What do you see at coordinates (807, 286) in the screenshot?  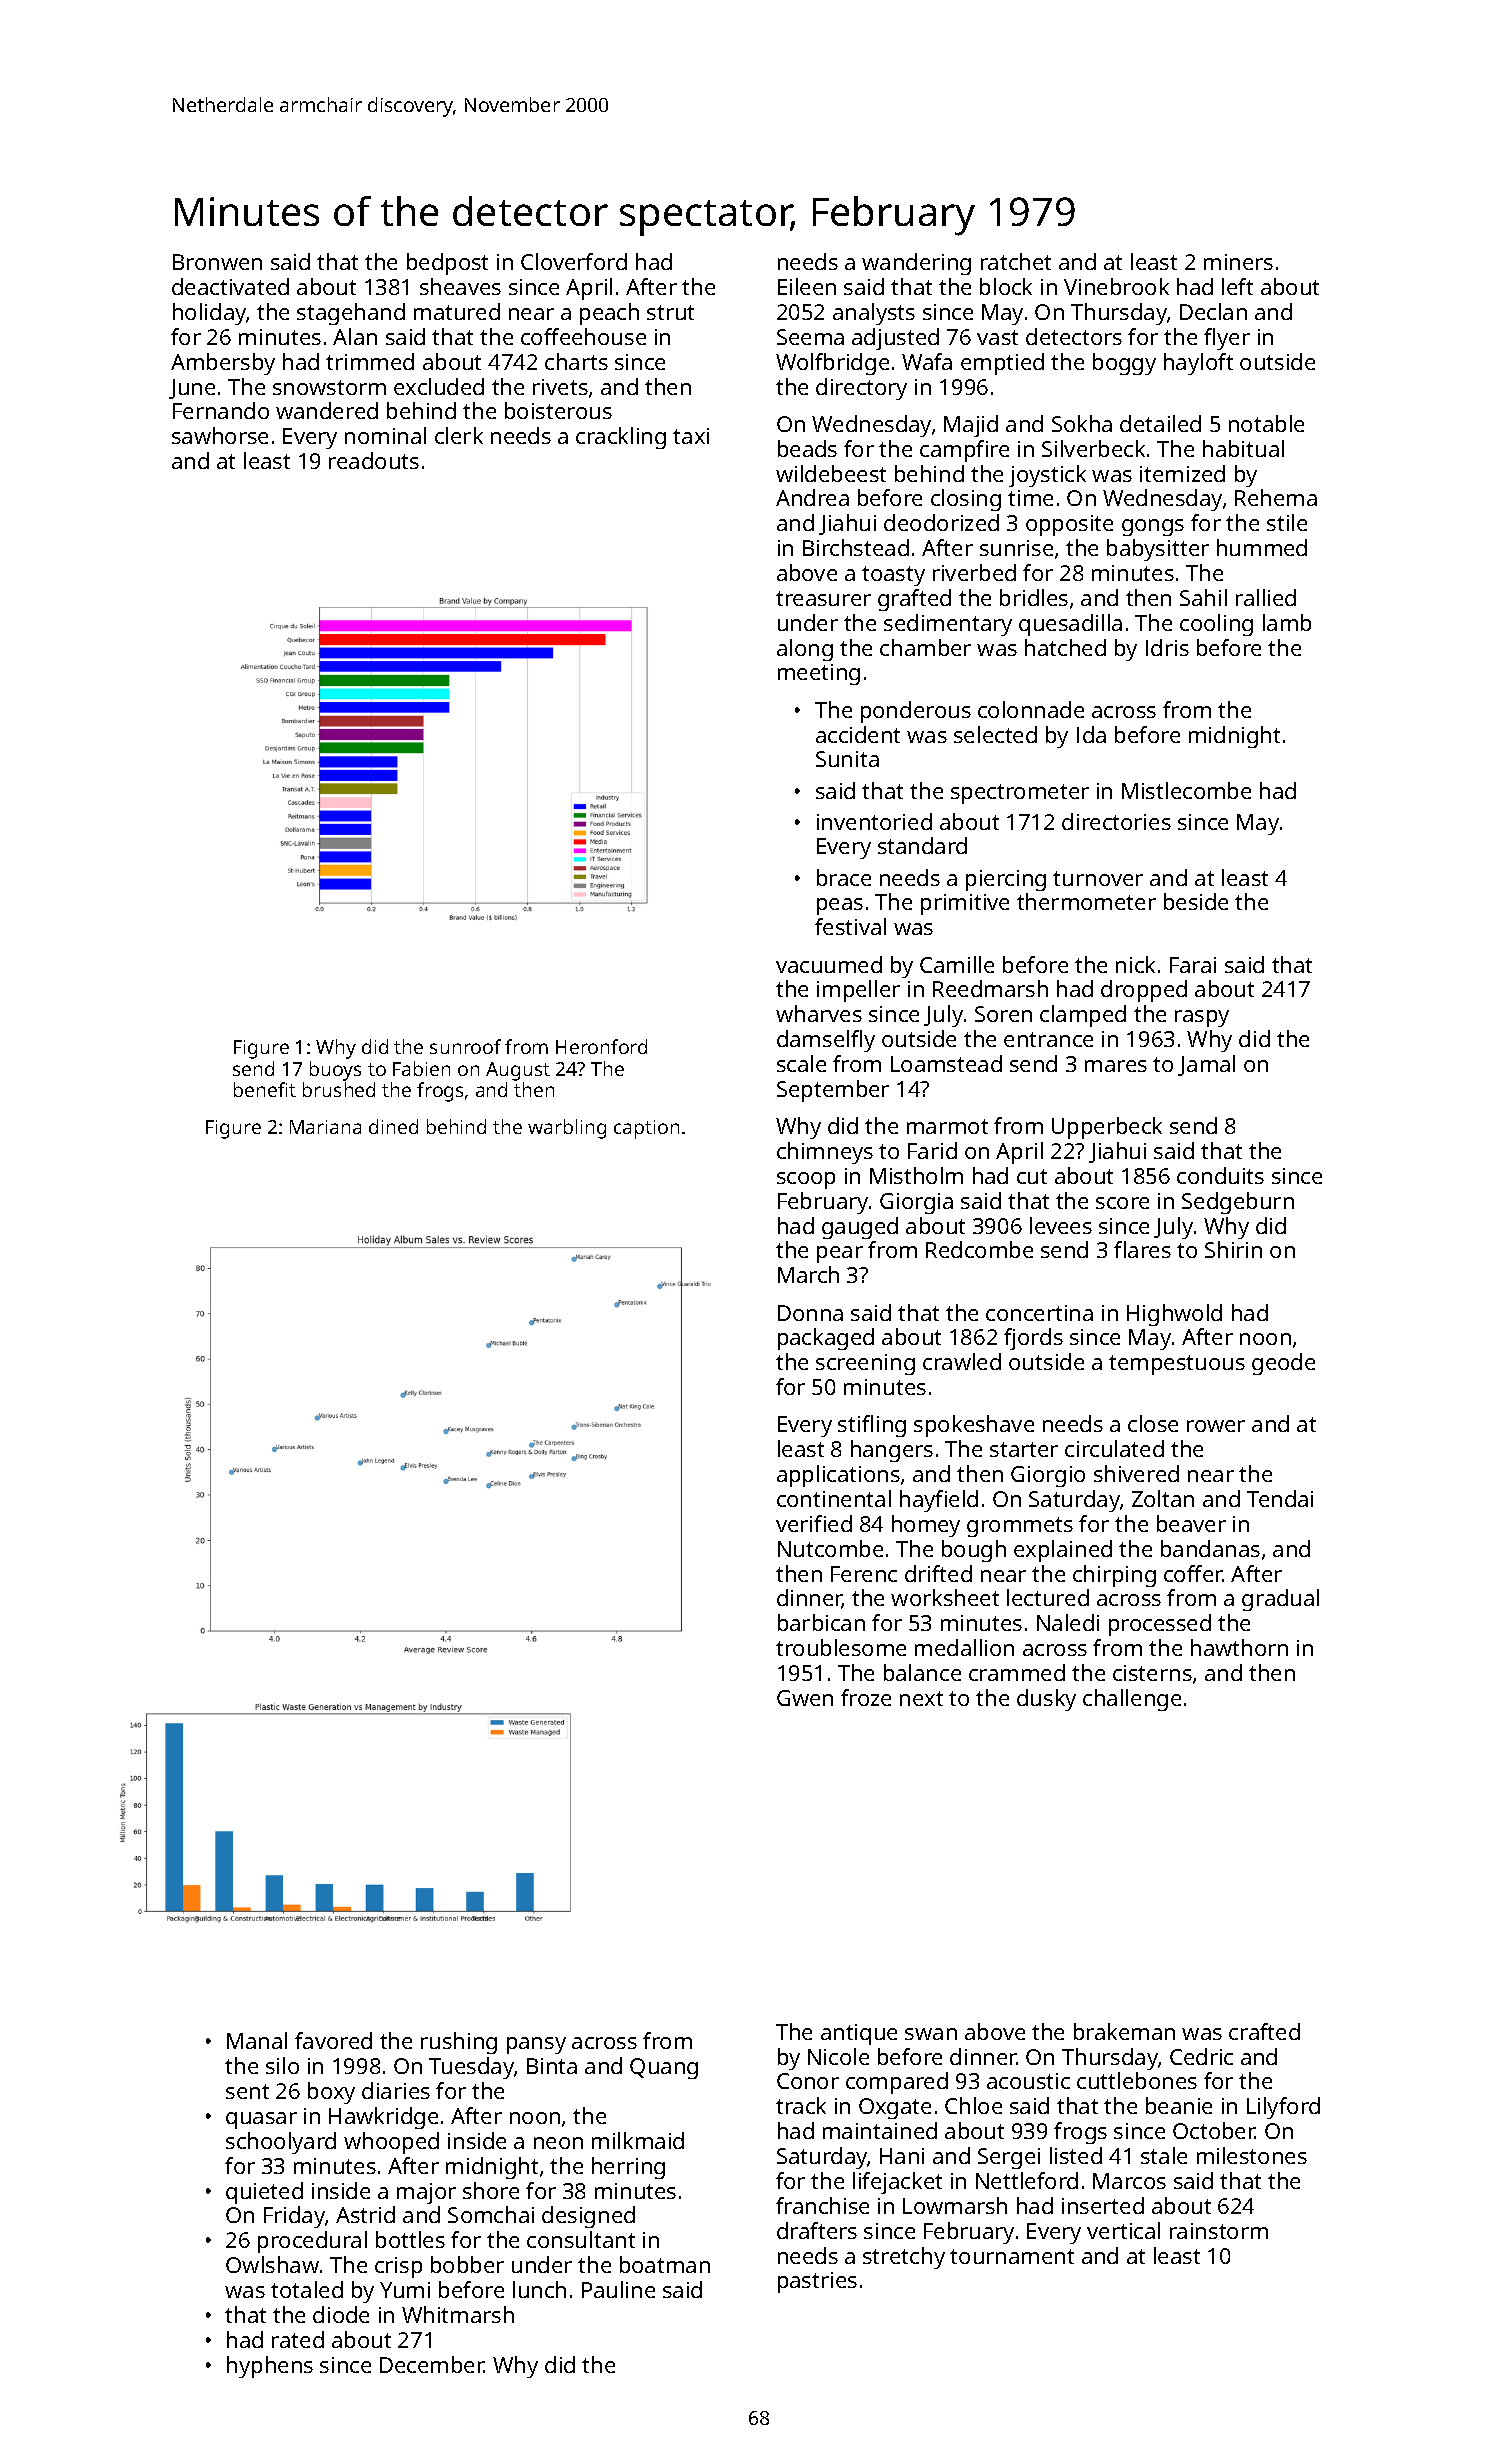 I see `Eileen` at bounding box center [807, 286].
